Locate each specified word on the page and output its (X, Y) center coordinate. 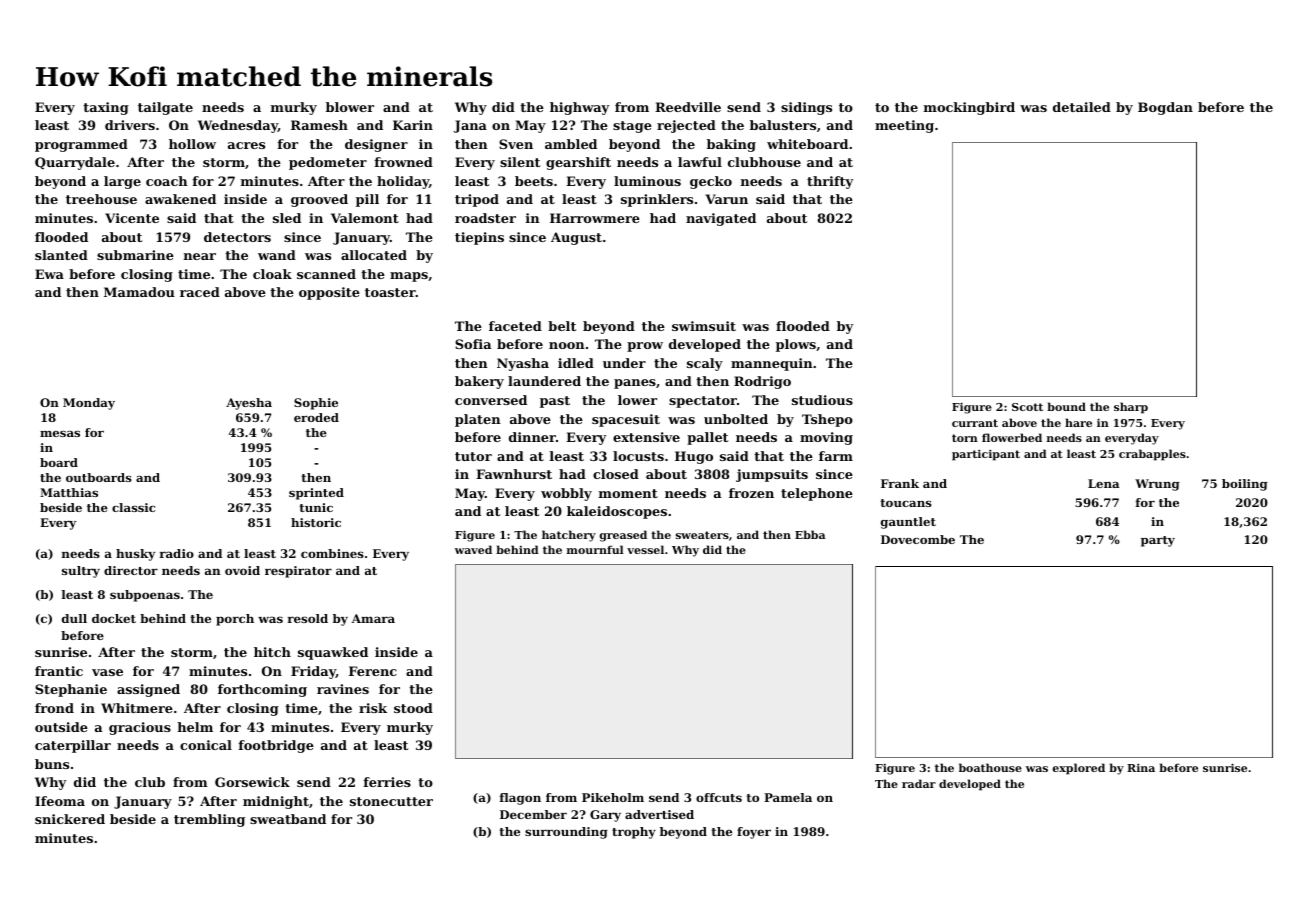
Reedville (688, 107)
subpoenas (145, 596)
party (1158, 541)
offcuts (719, 797)
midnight (276, 802)
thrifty (830, 182)
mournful (595, 549)
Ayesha (249, 404)
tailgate (165, 108)
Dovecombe (918, 539)
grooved (319, 200)
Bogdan (1165, 108)
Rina (1141, 768)
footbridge (276, 746)
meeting (904, 126)
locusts (638, 456)
